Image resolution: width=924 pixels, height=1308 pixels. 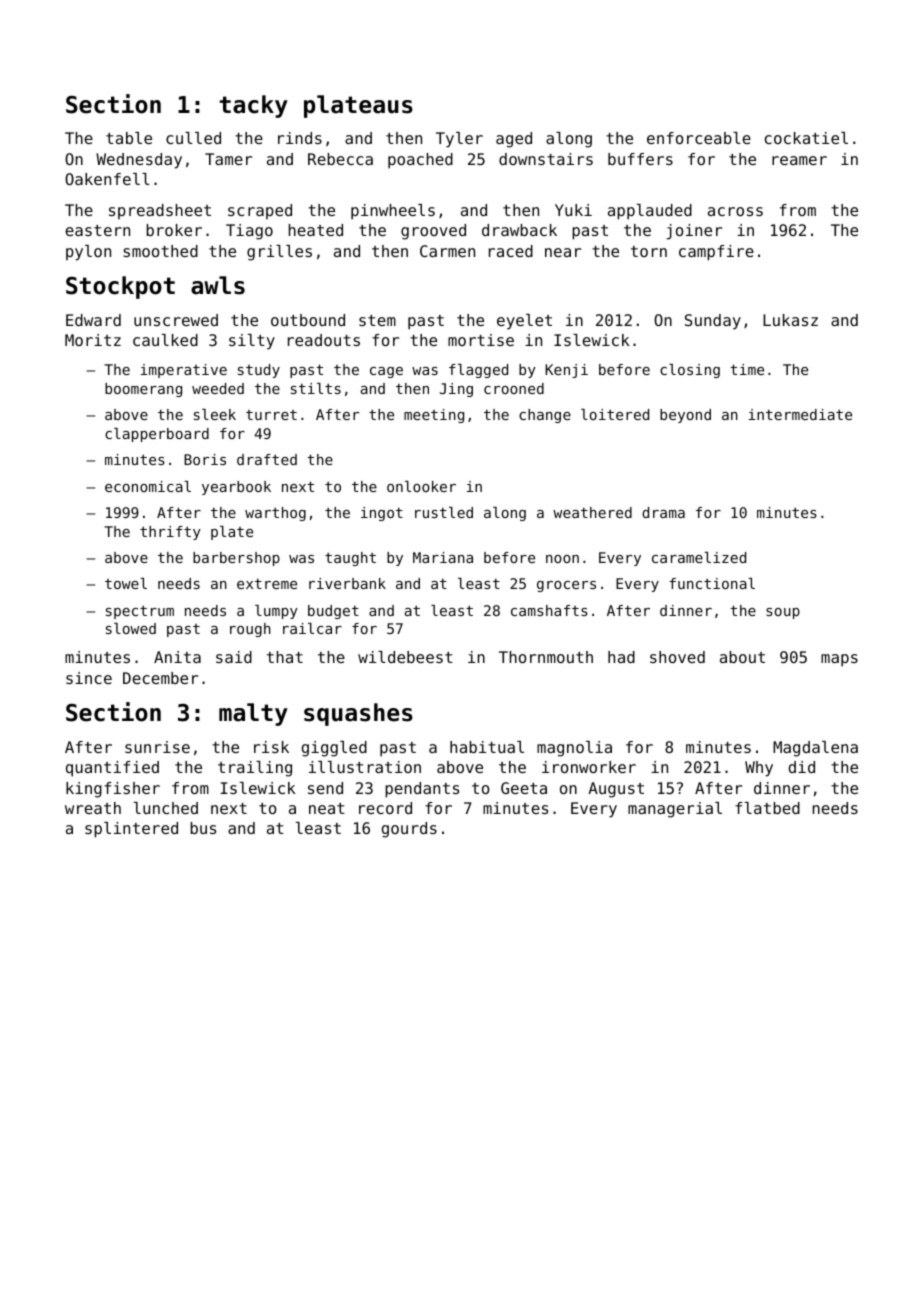 I want to click on buffers, so click(x=640, y=159).
